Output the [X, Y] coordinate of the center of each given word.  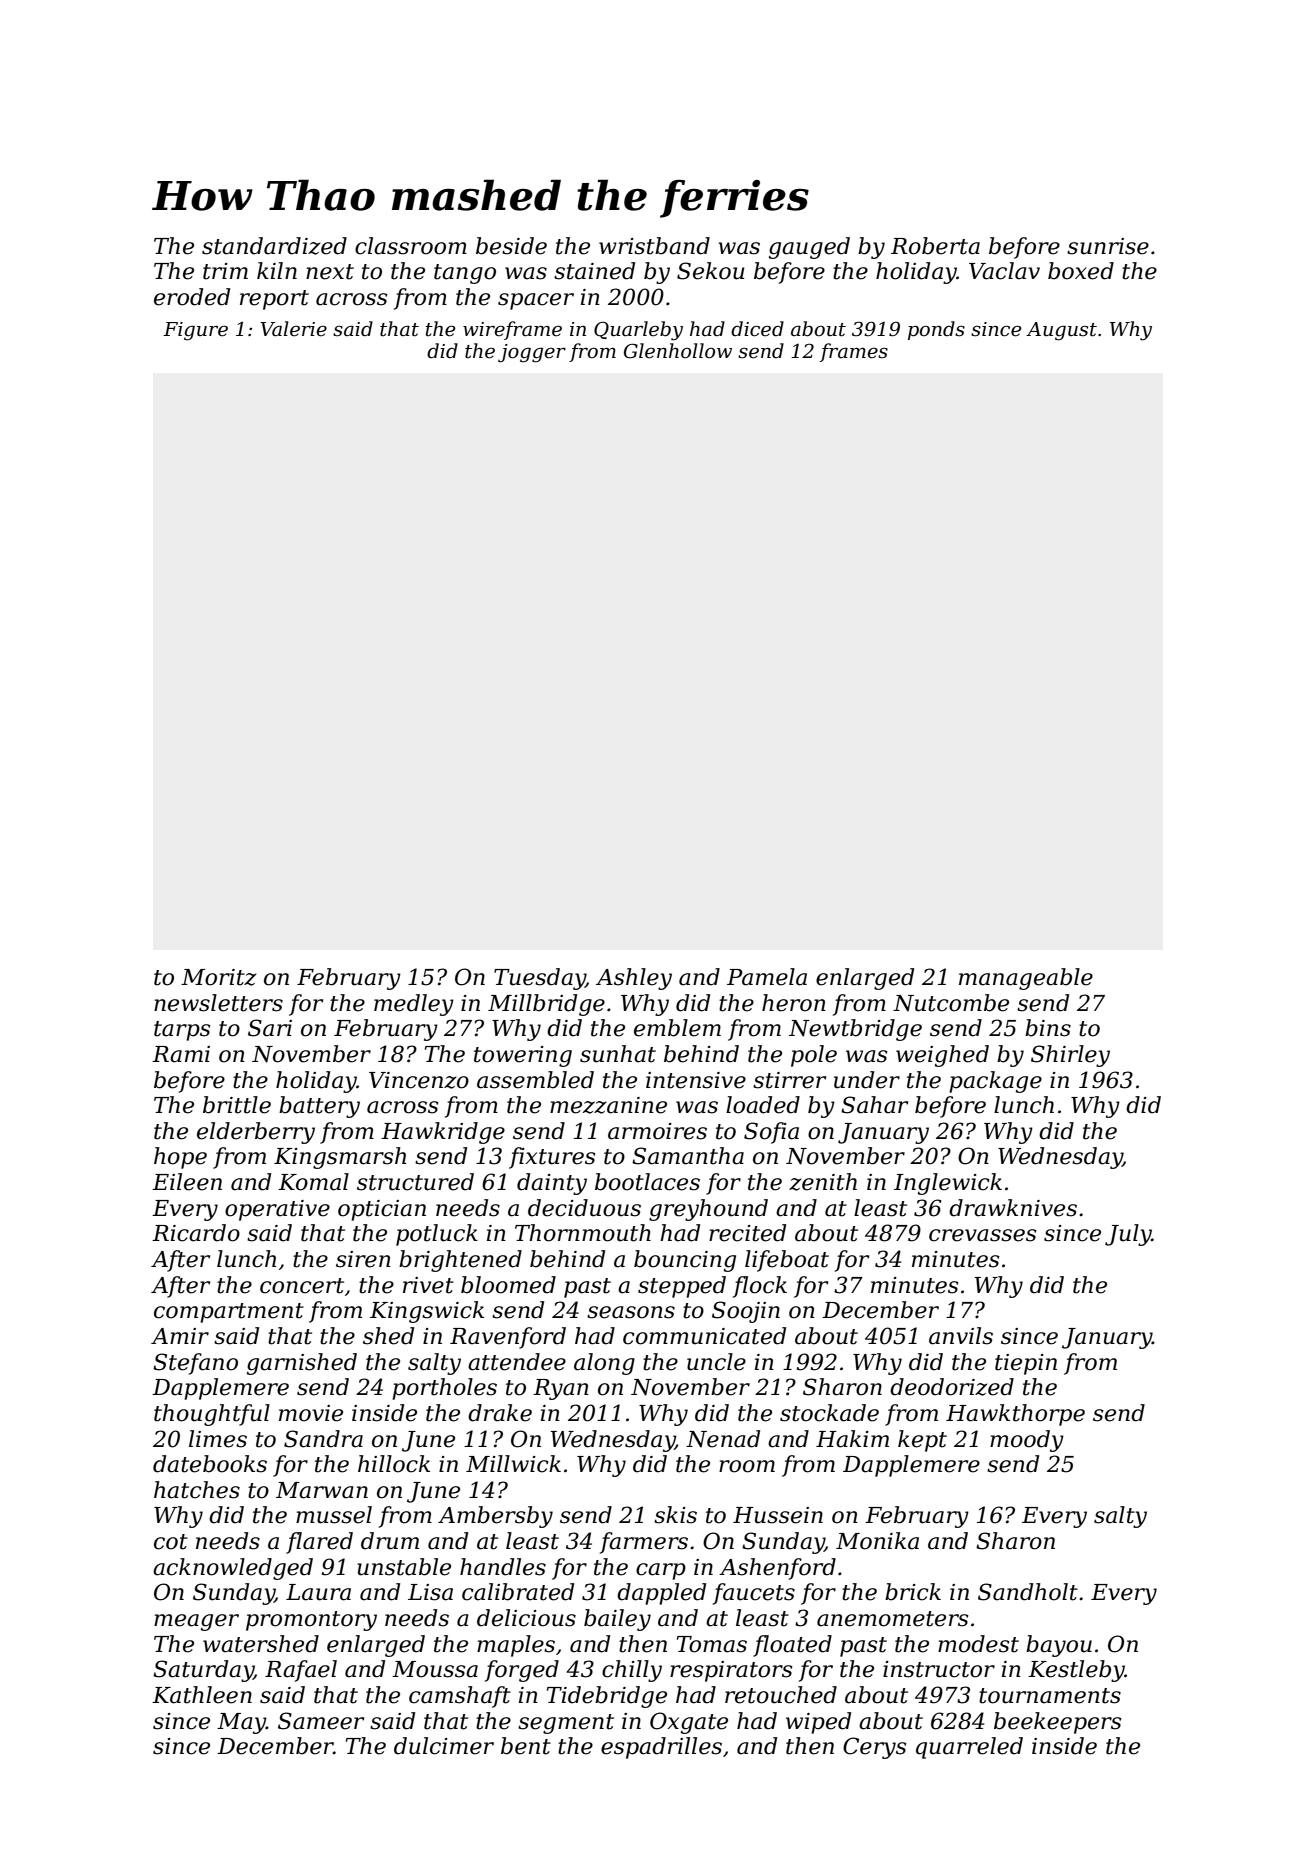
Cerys [875, 1748]
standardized [274, 246]
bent [526, 1746]
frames [854, 352]
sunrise [1108, 246]
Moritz [218, 977]
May [241, 1723]
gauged [809, 248]
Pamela [767, 977]
